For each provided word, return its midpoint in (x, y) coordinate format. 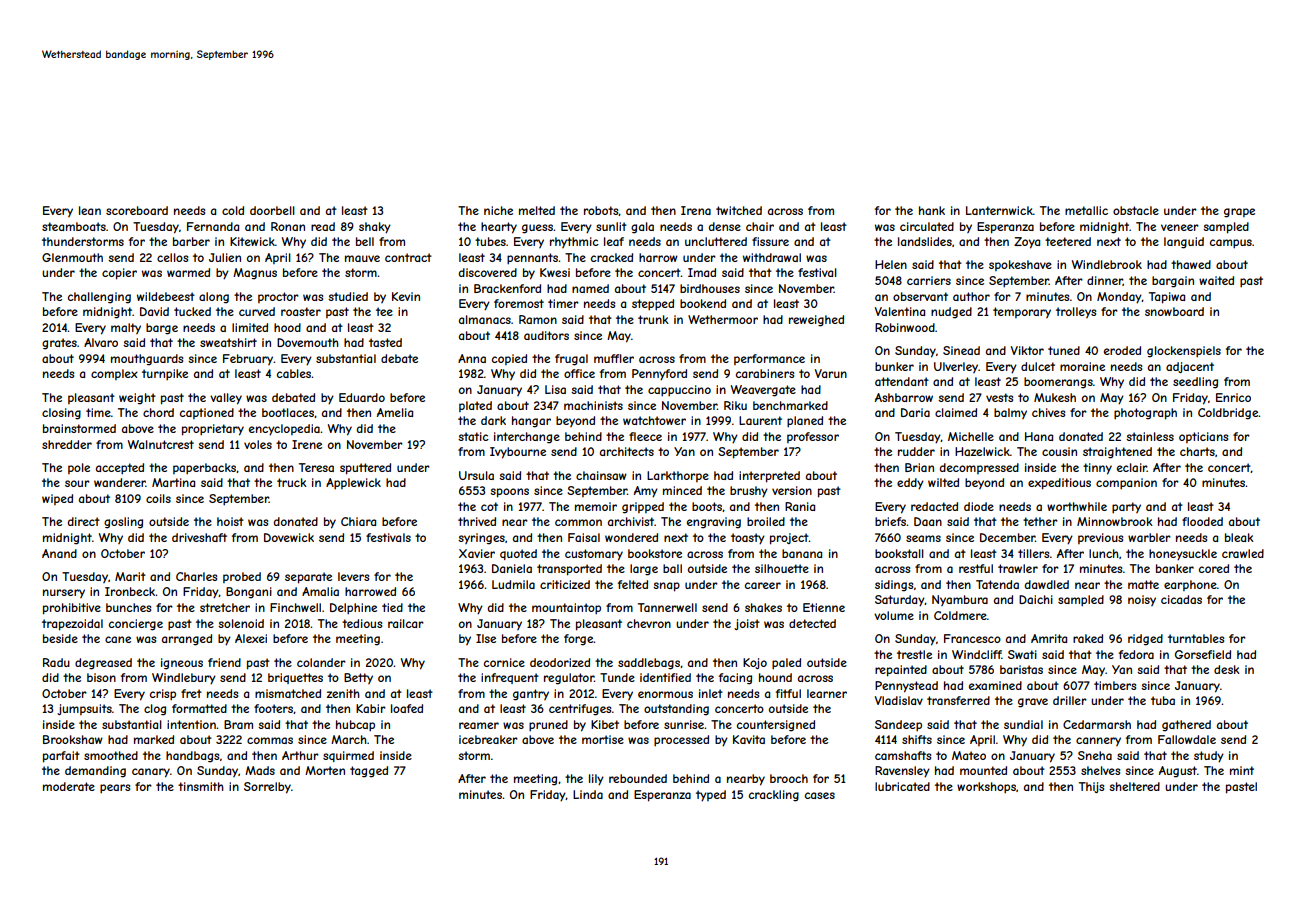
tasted (385, 342)
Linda (588, 794)
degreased (103, 664)
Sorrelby (267, 788)
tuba (1163, 700)
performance (769, 359)
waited (1216, 280)
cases (820, 795)
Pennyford (659, 375)
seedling (1195, 383)
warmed (188, 272)
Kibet (605, 724)
